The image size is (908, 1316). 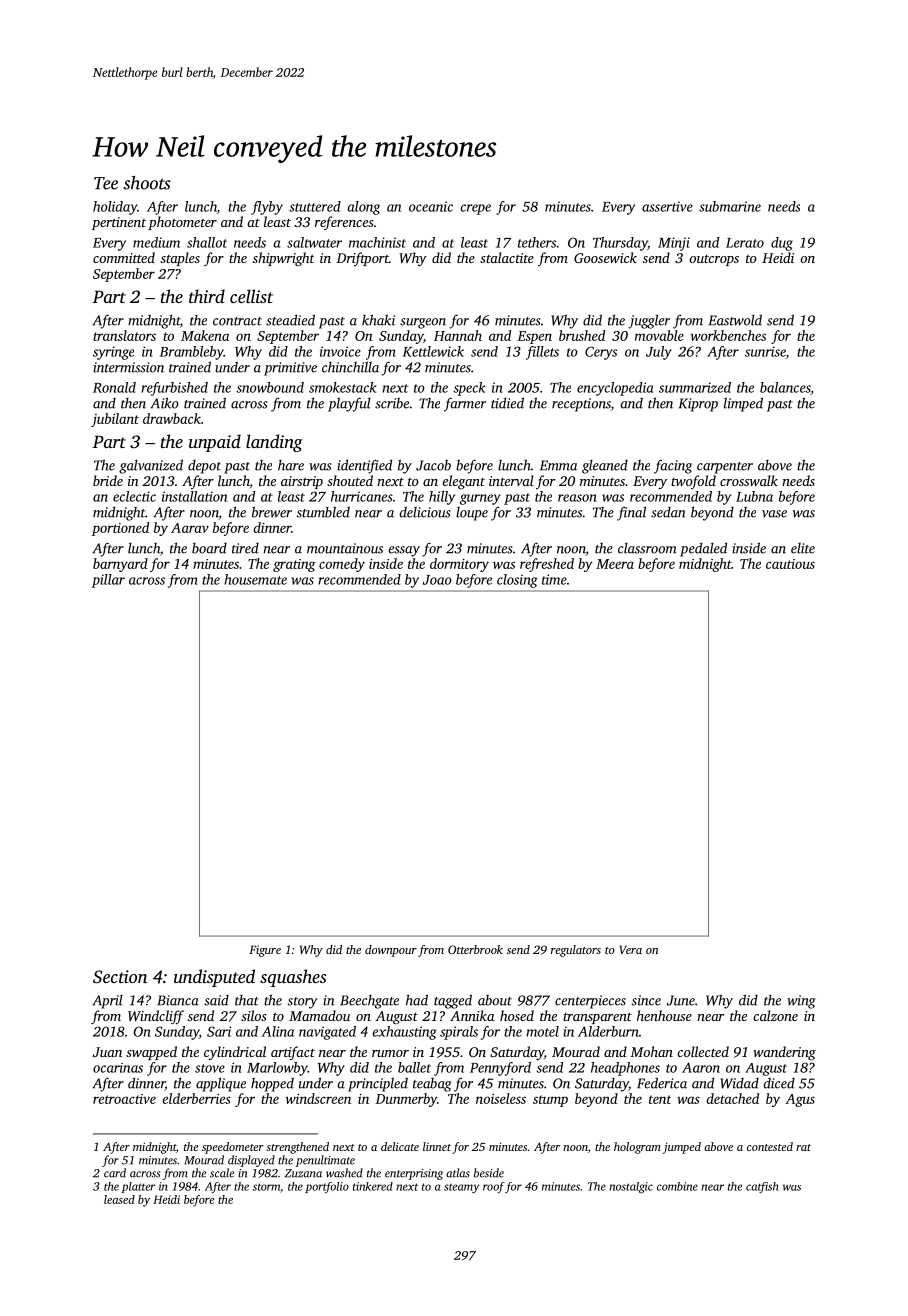 I want to click on stalactite, so click(x=507, y=257).
